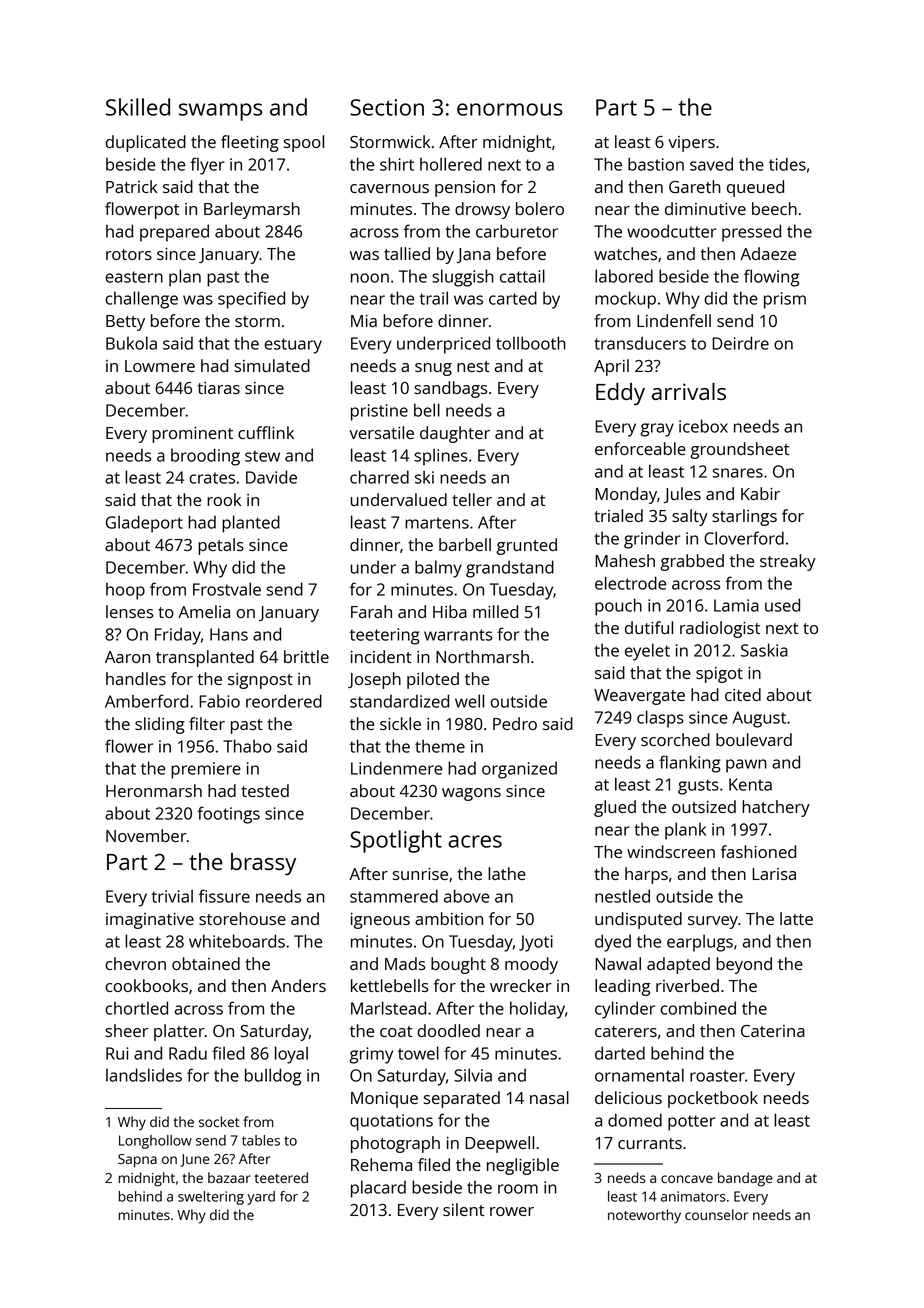 The image size is (924, 1308). I want to click on Longhollow, so click(155, 1142).
